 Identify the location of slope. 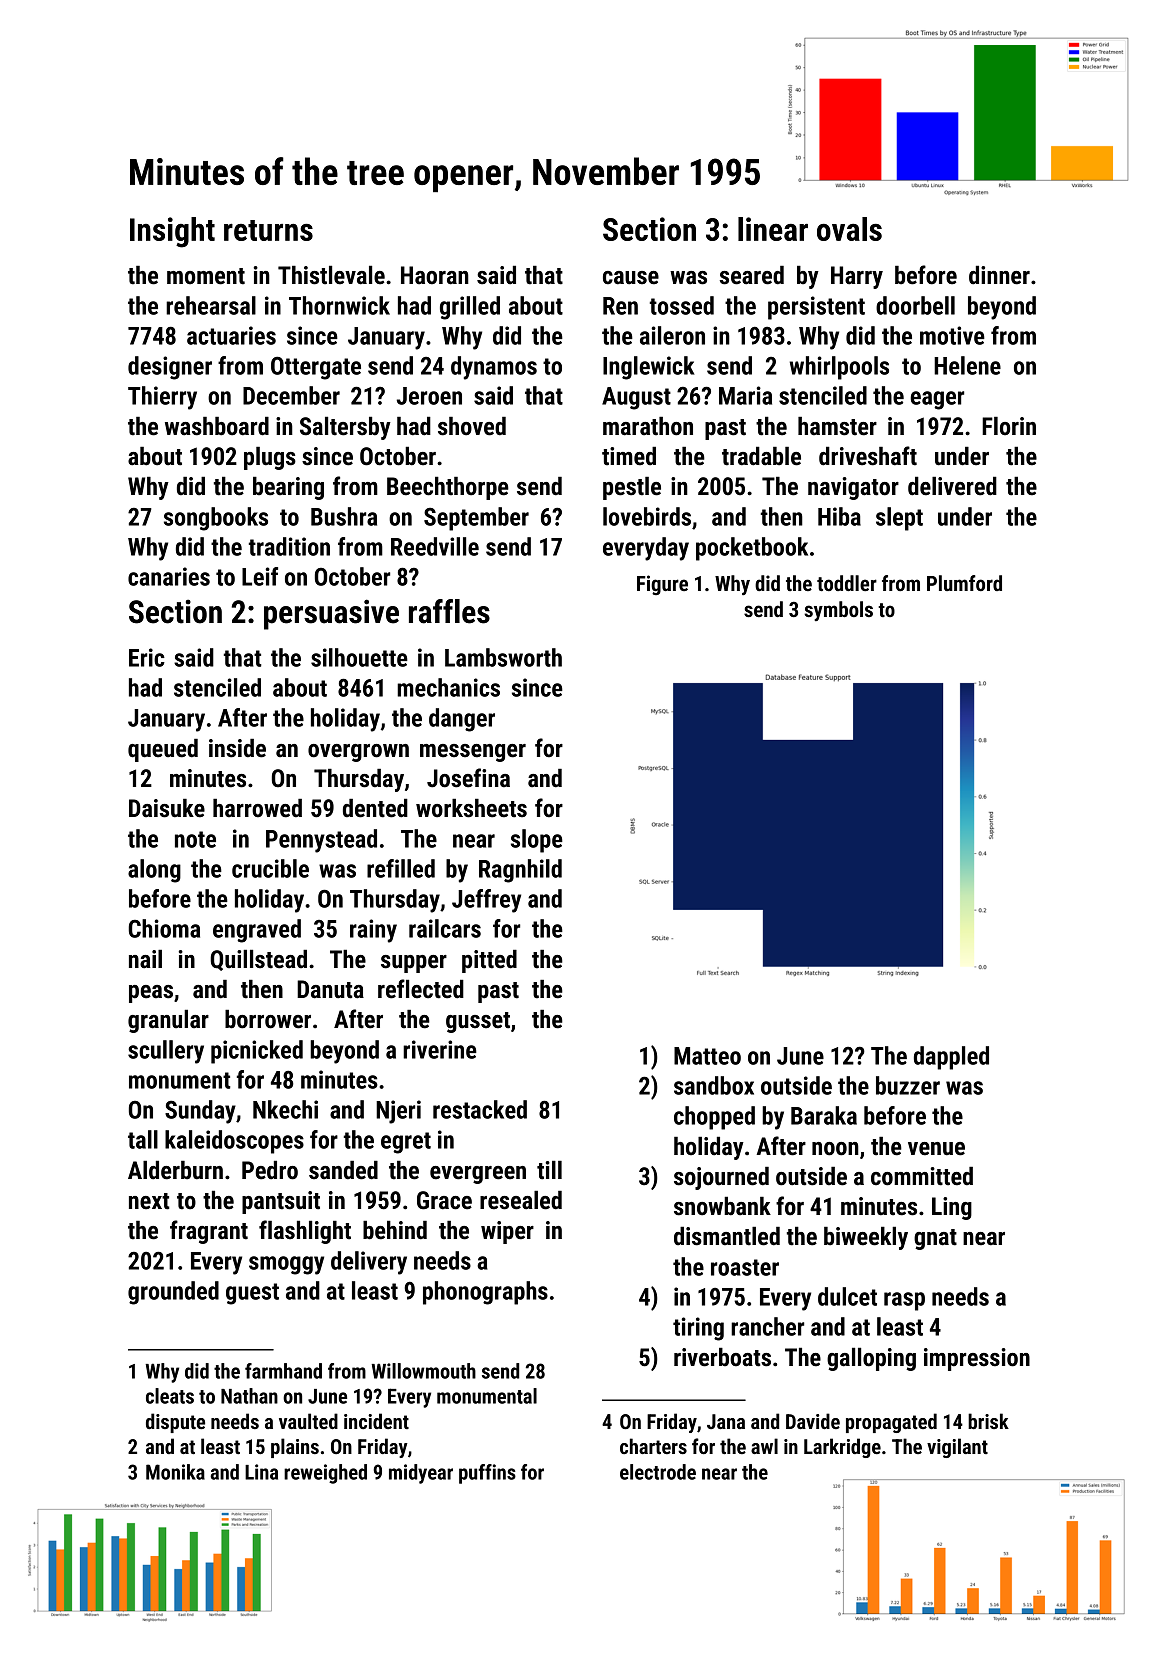
(537, 841).
